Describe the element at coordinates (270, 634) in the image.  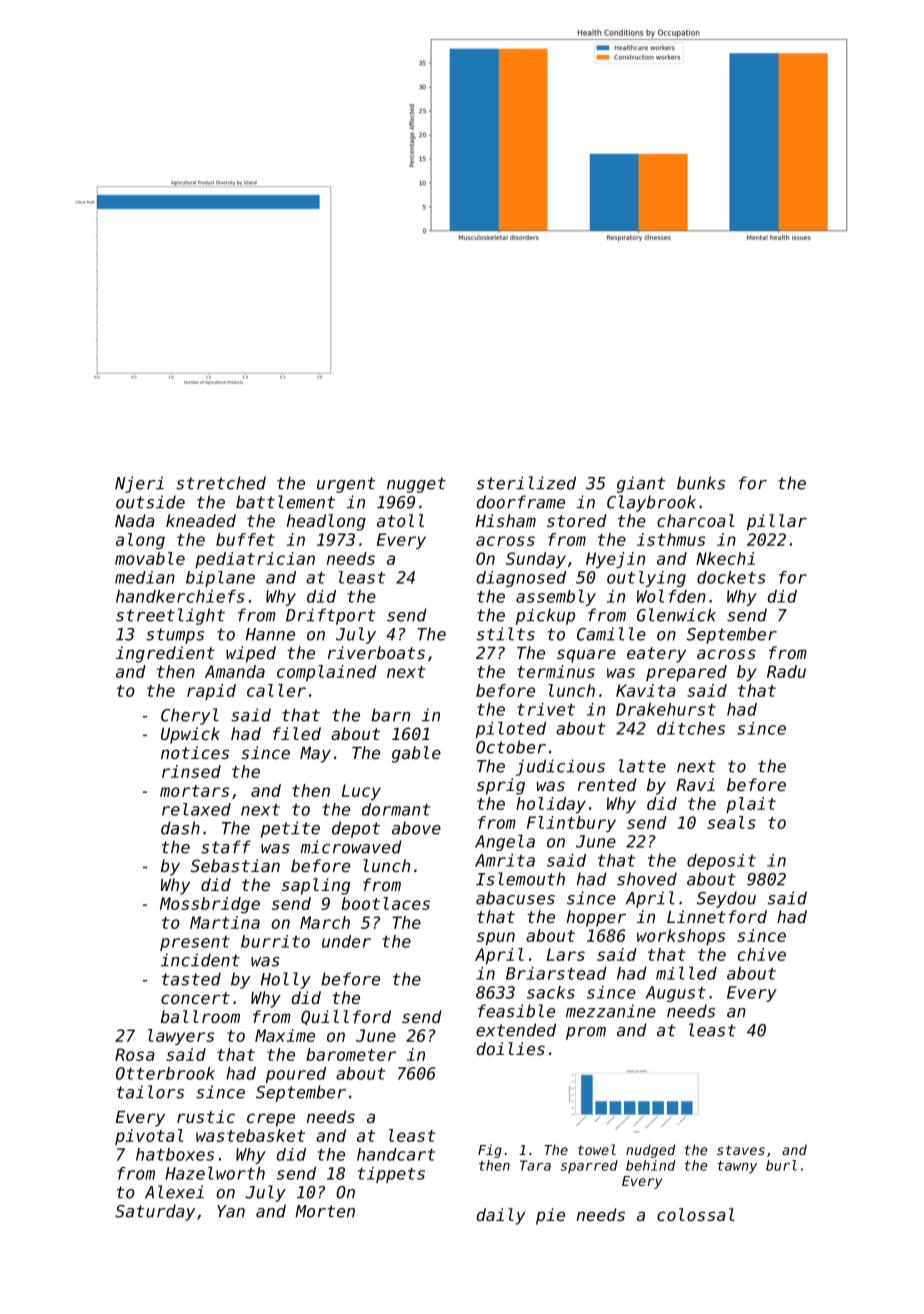
I see `Hanne` at that location.
